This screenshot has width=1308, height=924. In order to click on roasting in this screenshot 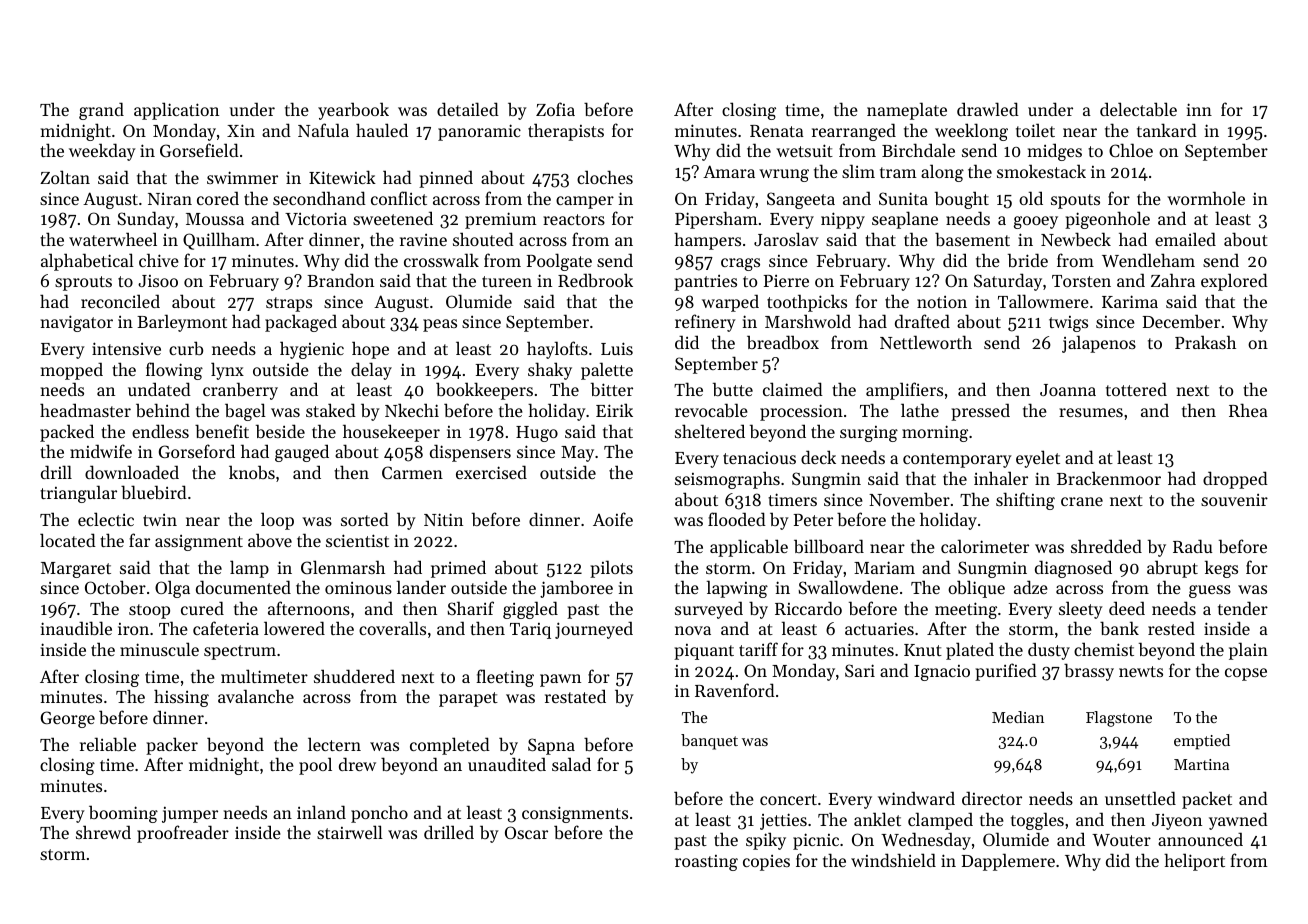, I will do `click(706, 863)`.
